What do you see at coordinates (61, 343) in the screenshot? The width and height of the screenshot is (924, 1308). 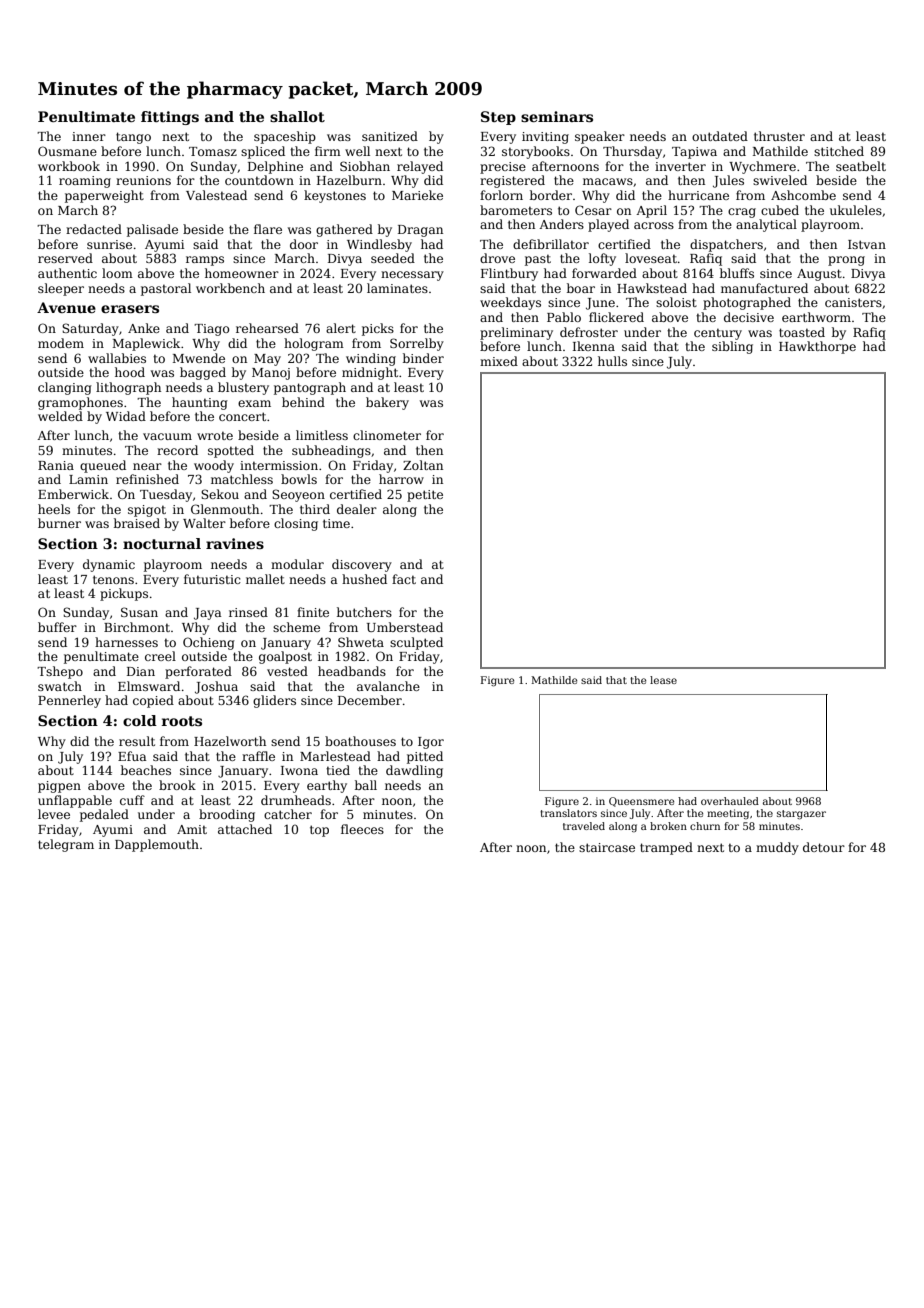 I see `modem` at bounding box center [61, 343].
